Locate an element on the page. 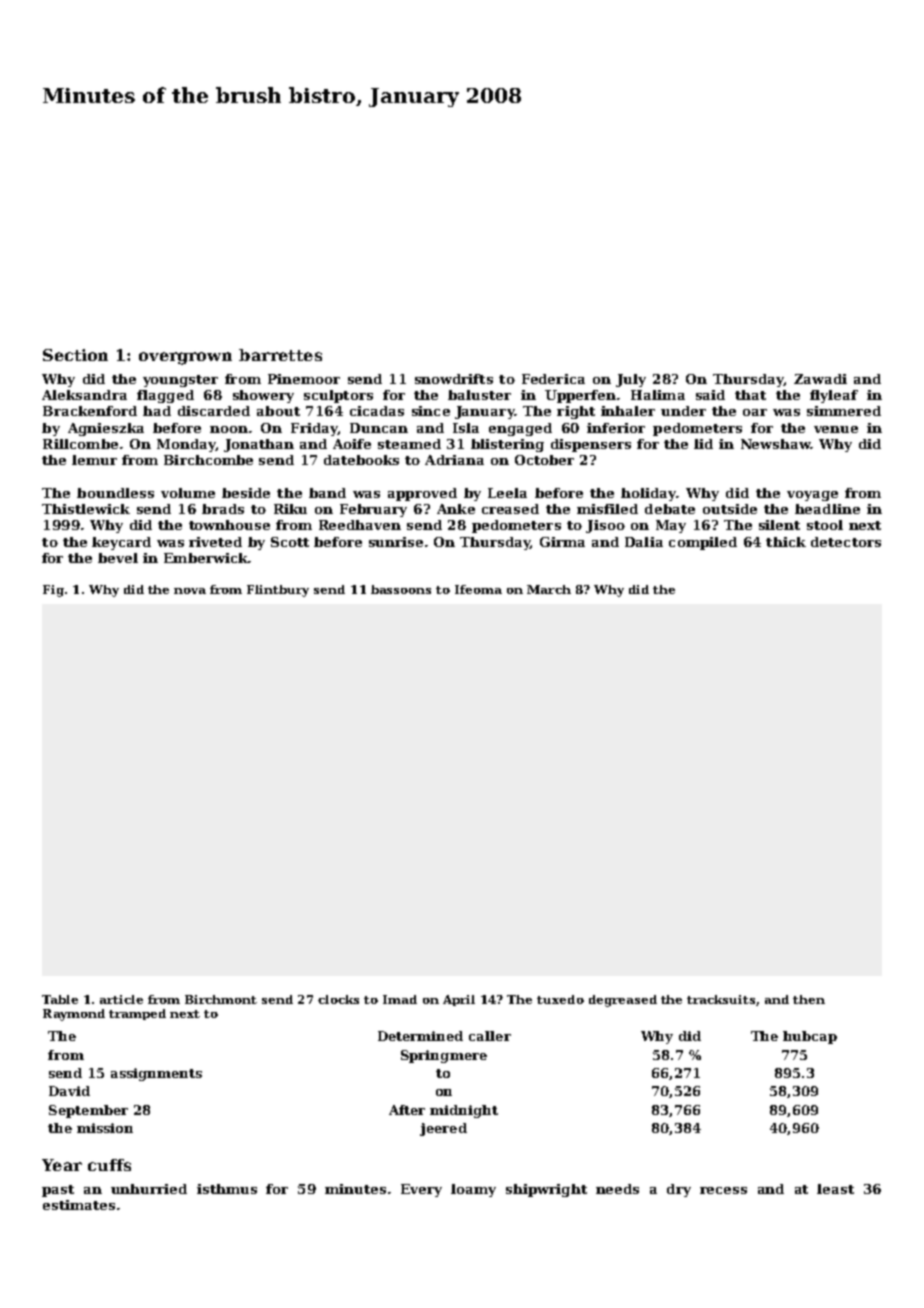 This page has height=1308, width=924. degreased is located at coordinates (623, 1001).
